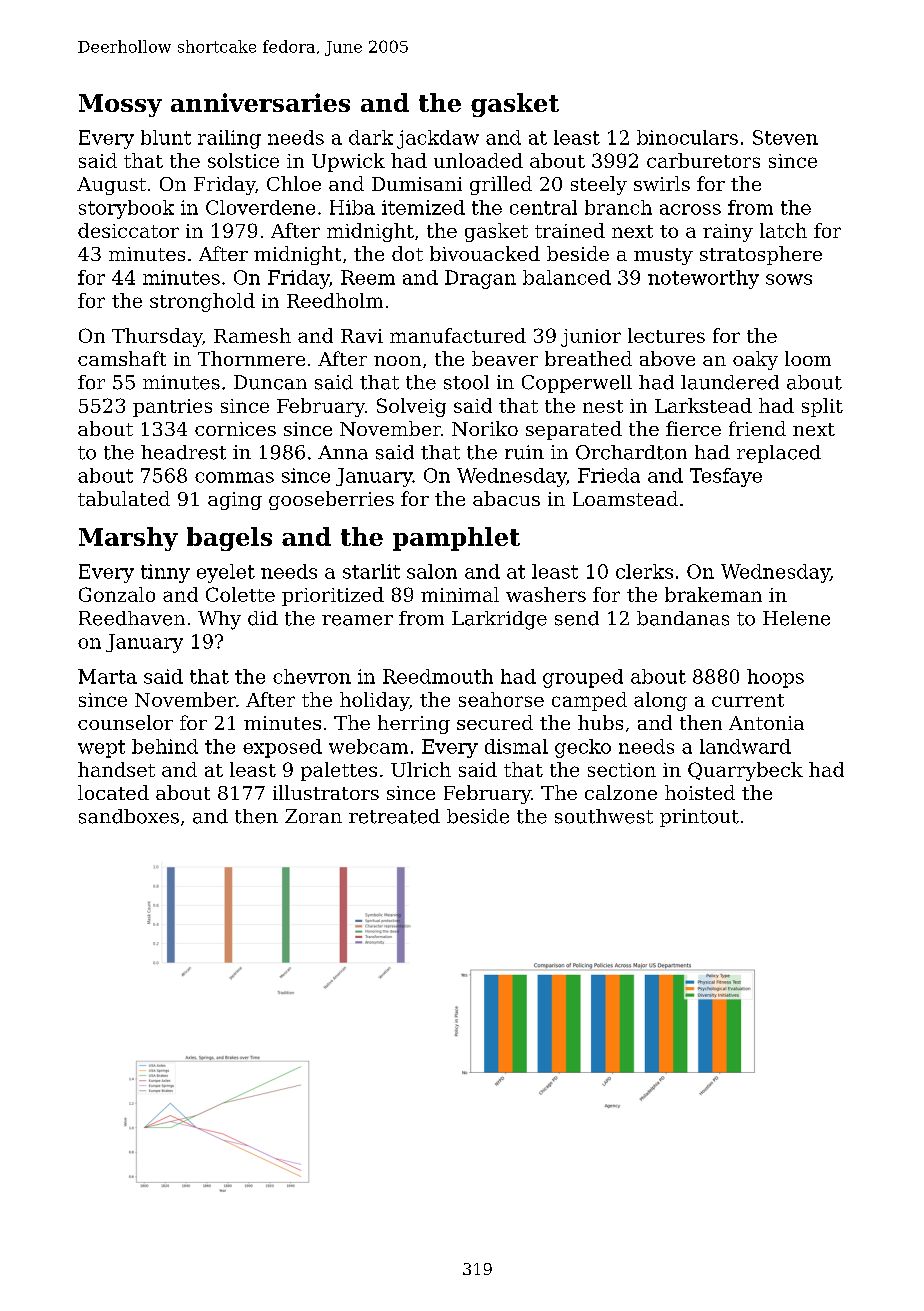 The image size is (924, 1311). I want to click on oaky, so click(755, 360).
